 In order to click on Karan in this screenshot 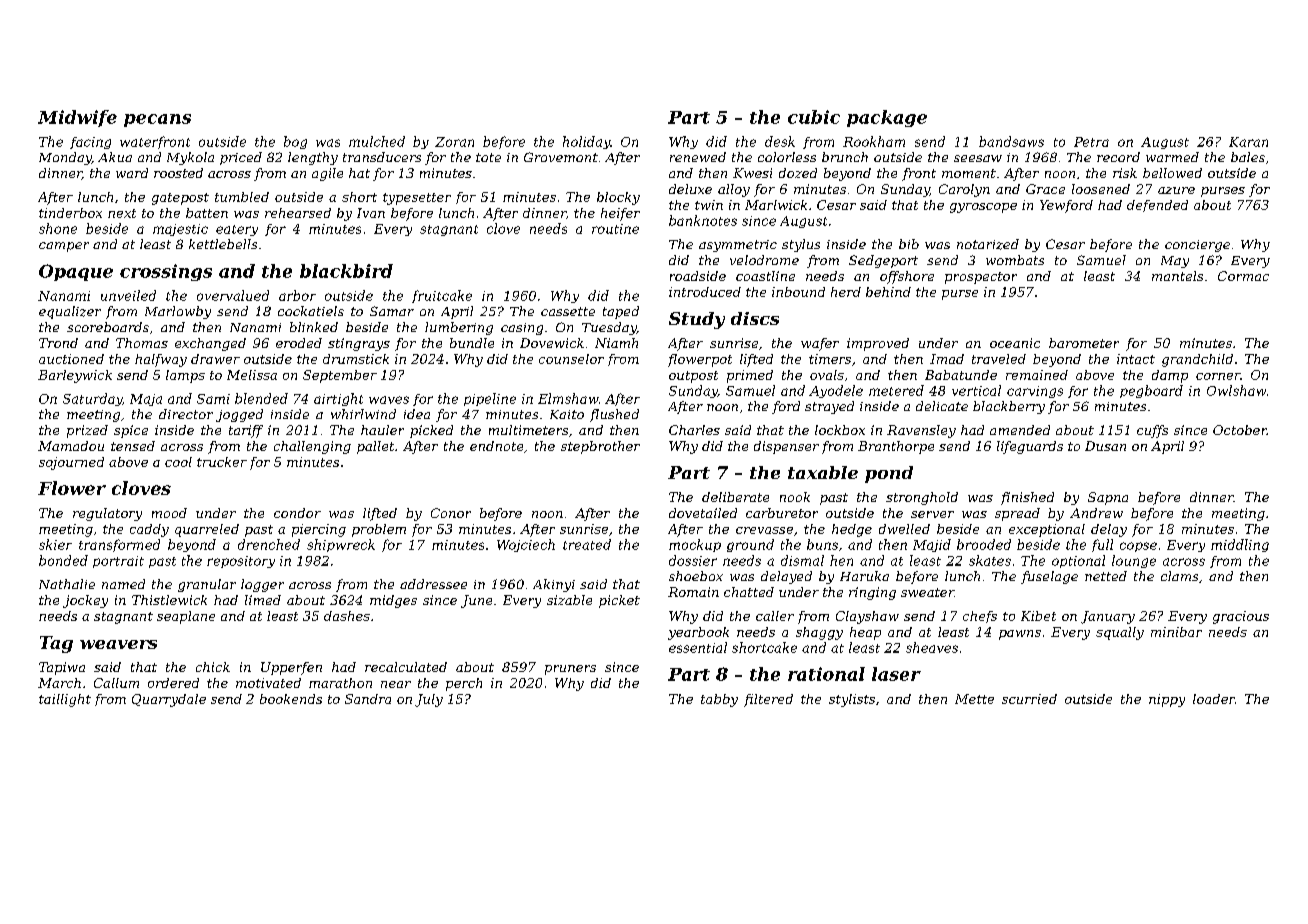, I will do `click(1248, 142)`.
